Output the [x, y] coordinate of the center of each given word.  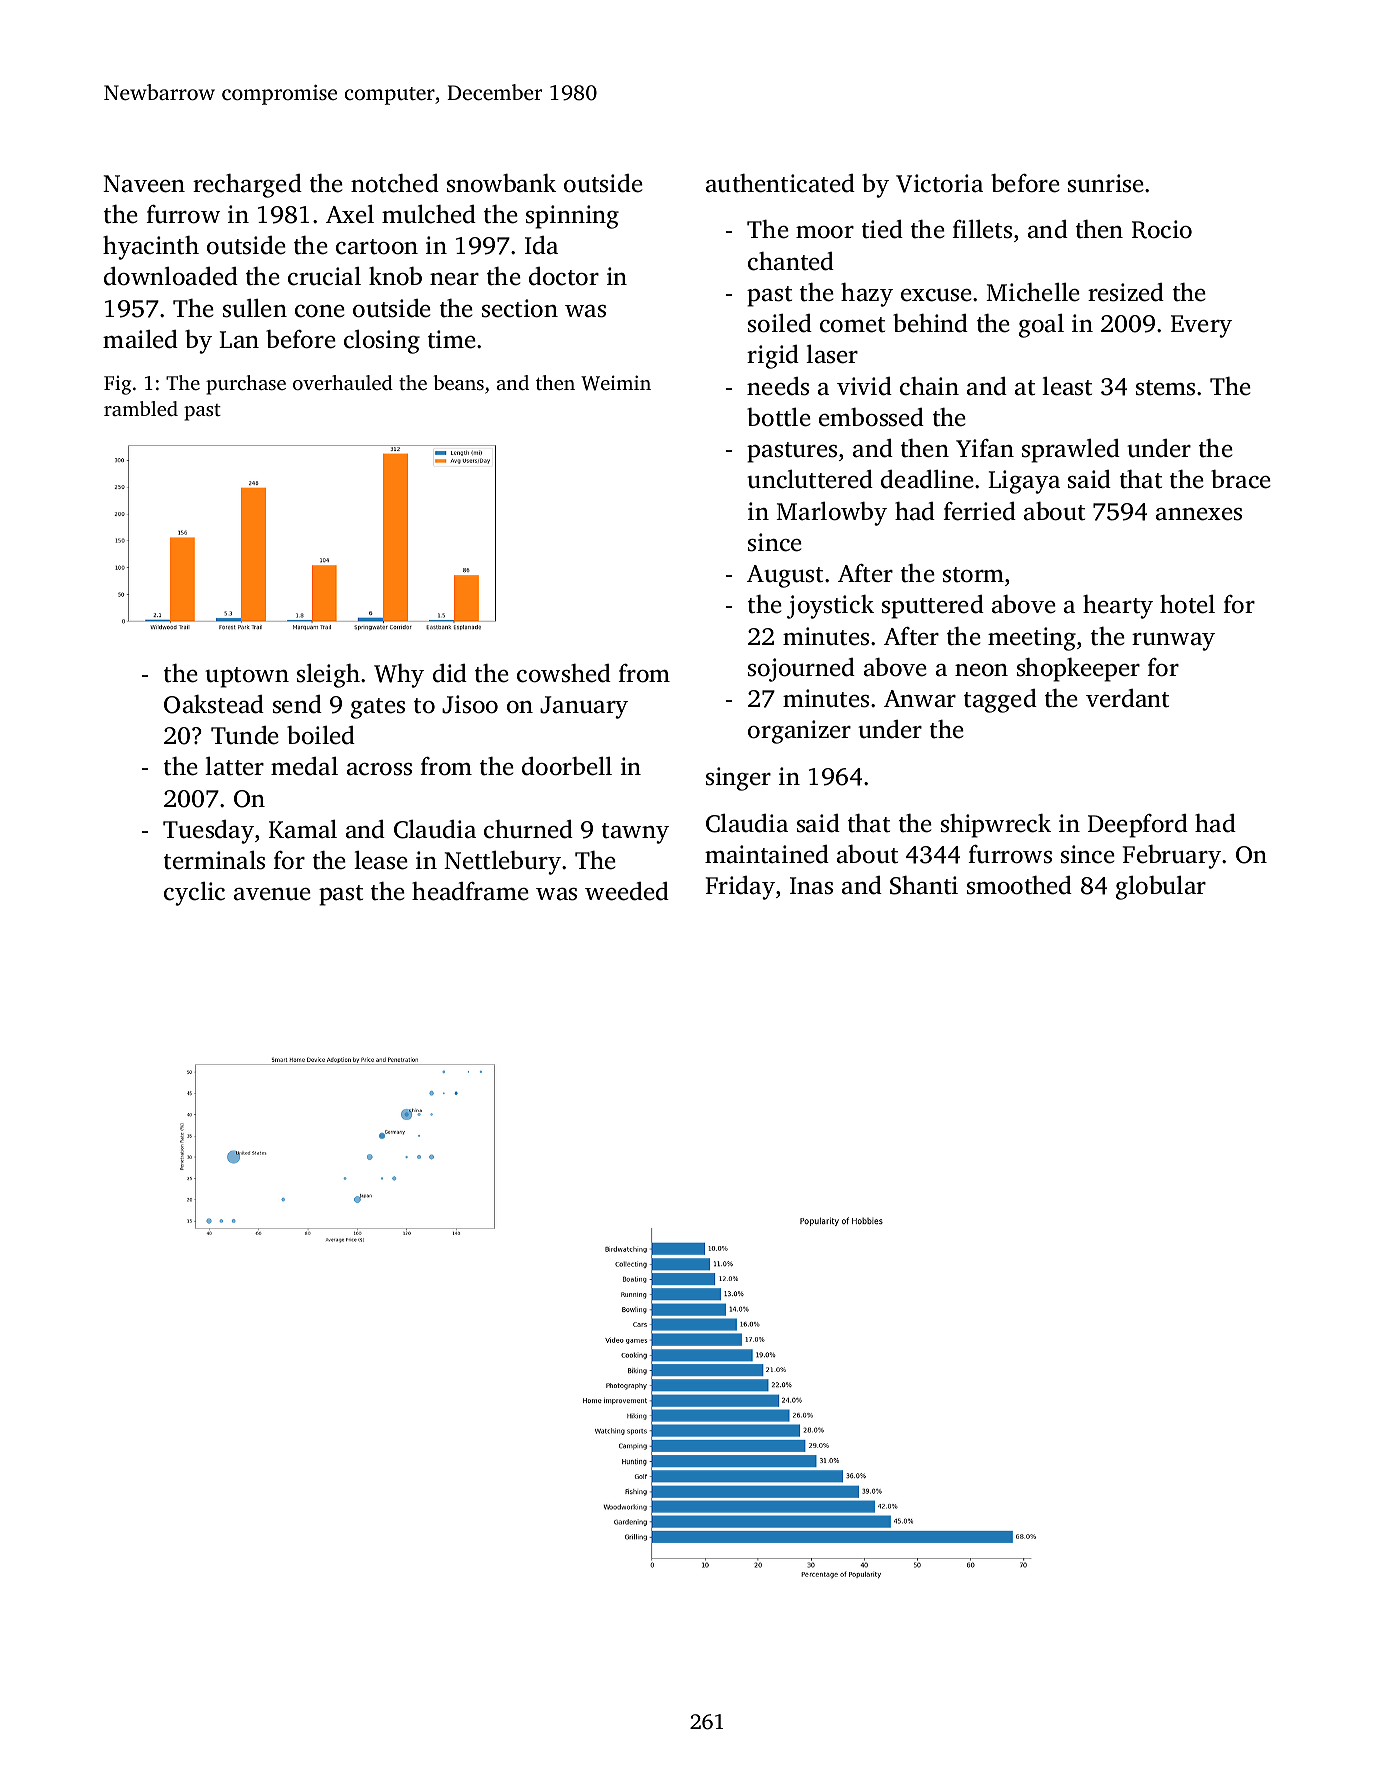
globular [1161, 888]
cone [320, 311]
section [520, 308]
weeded [627, 891]
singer [738, 779]
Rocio [1162, 229]
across [379, 769]
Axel [350, 214]
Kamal [303, 829]
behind [930, 323]
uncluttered [810, 479]
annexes [1199, 514]
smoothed [1019, 885]
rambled [141, 408]
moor [825, 232]
